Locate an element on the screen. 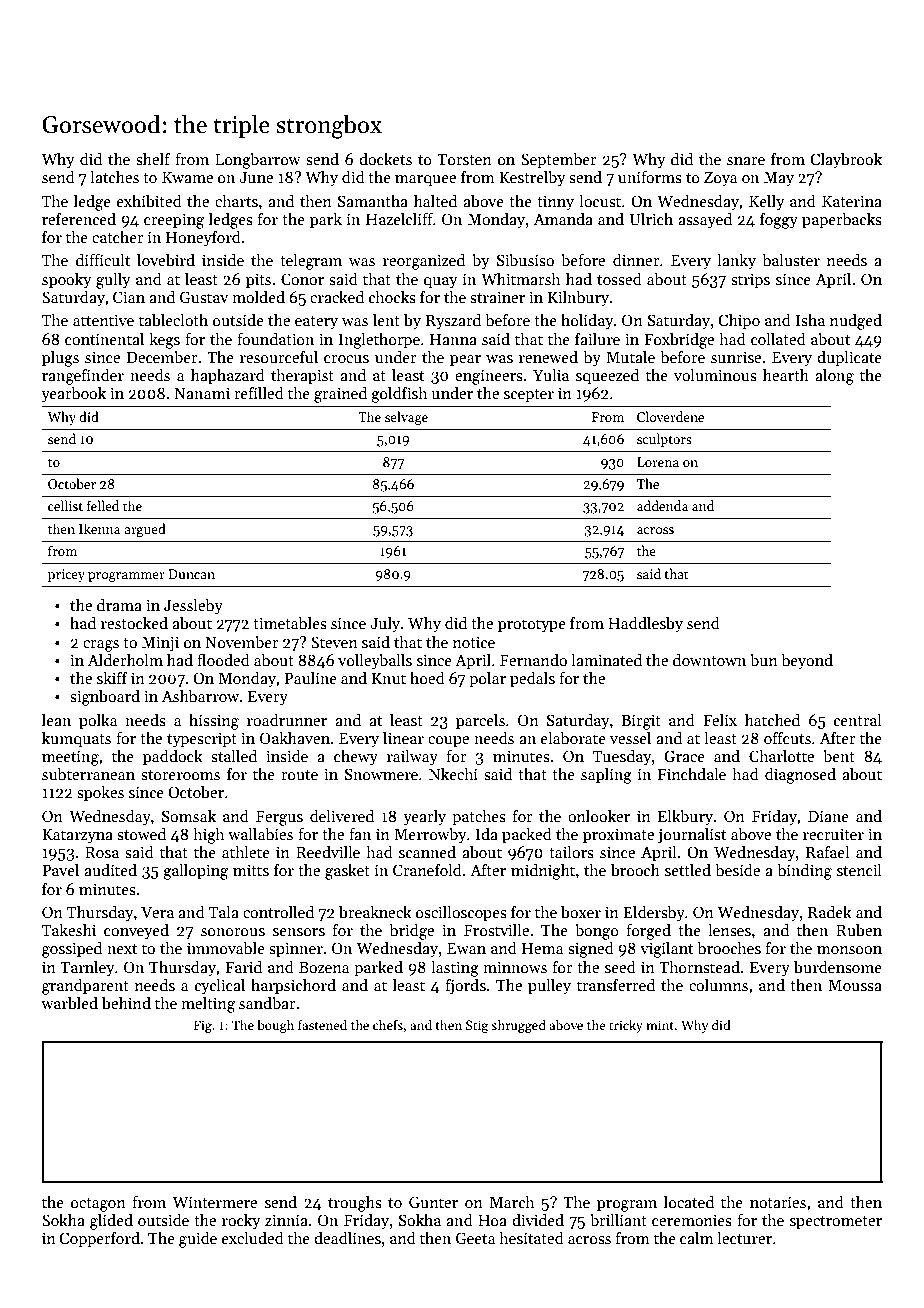 The image size is (924, 1308). Longbarrow is located at coordinates (258, 161).
